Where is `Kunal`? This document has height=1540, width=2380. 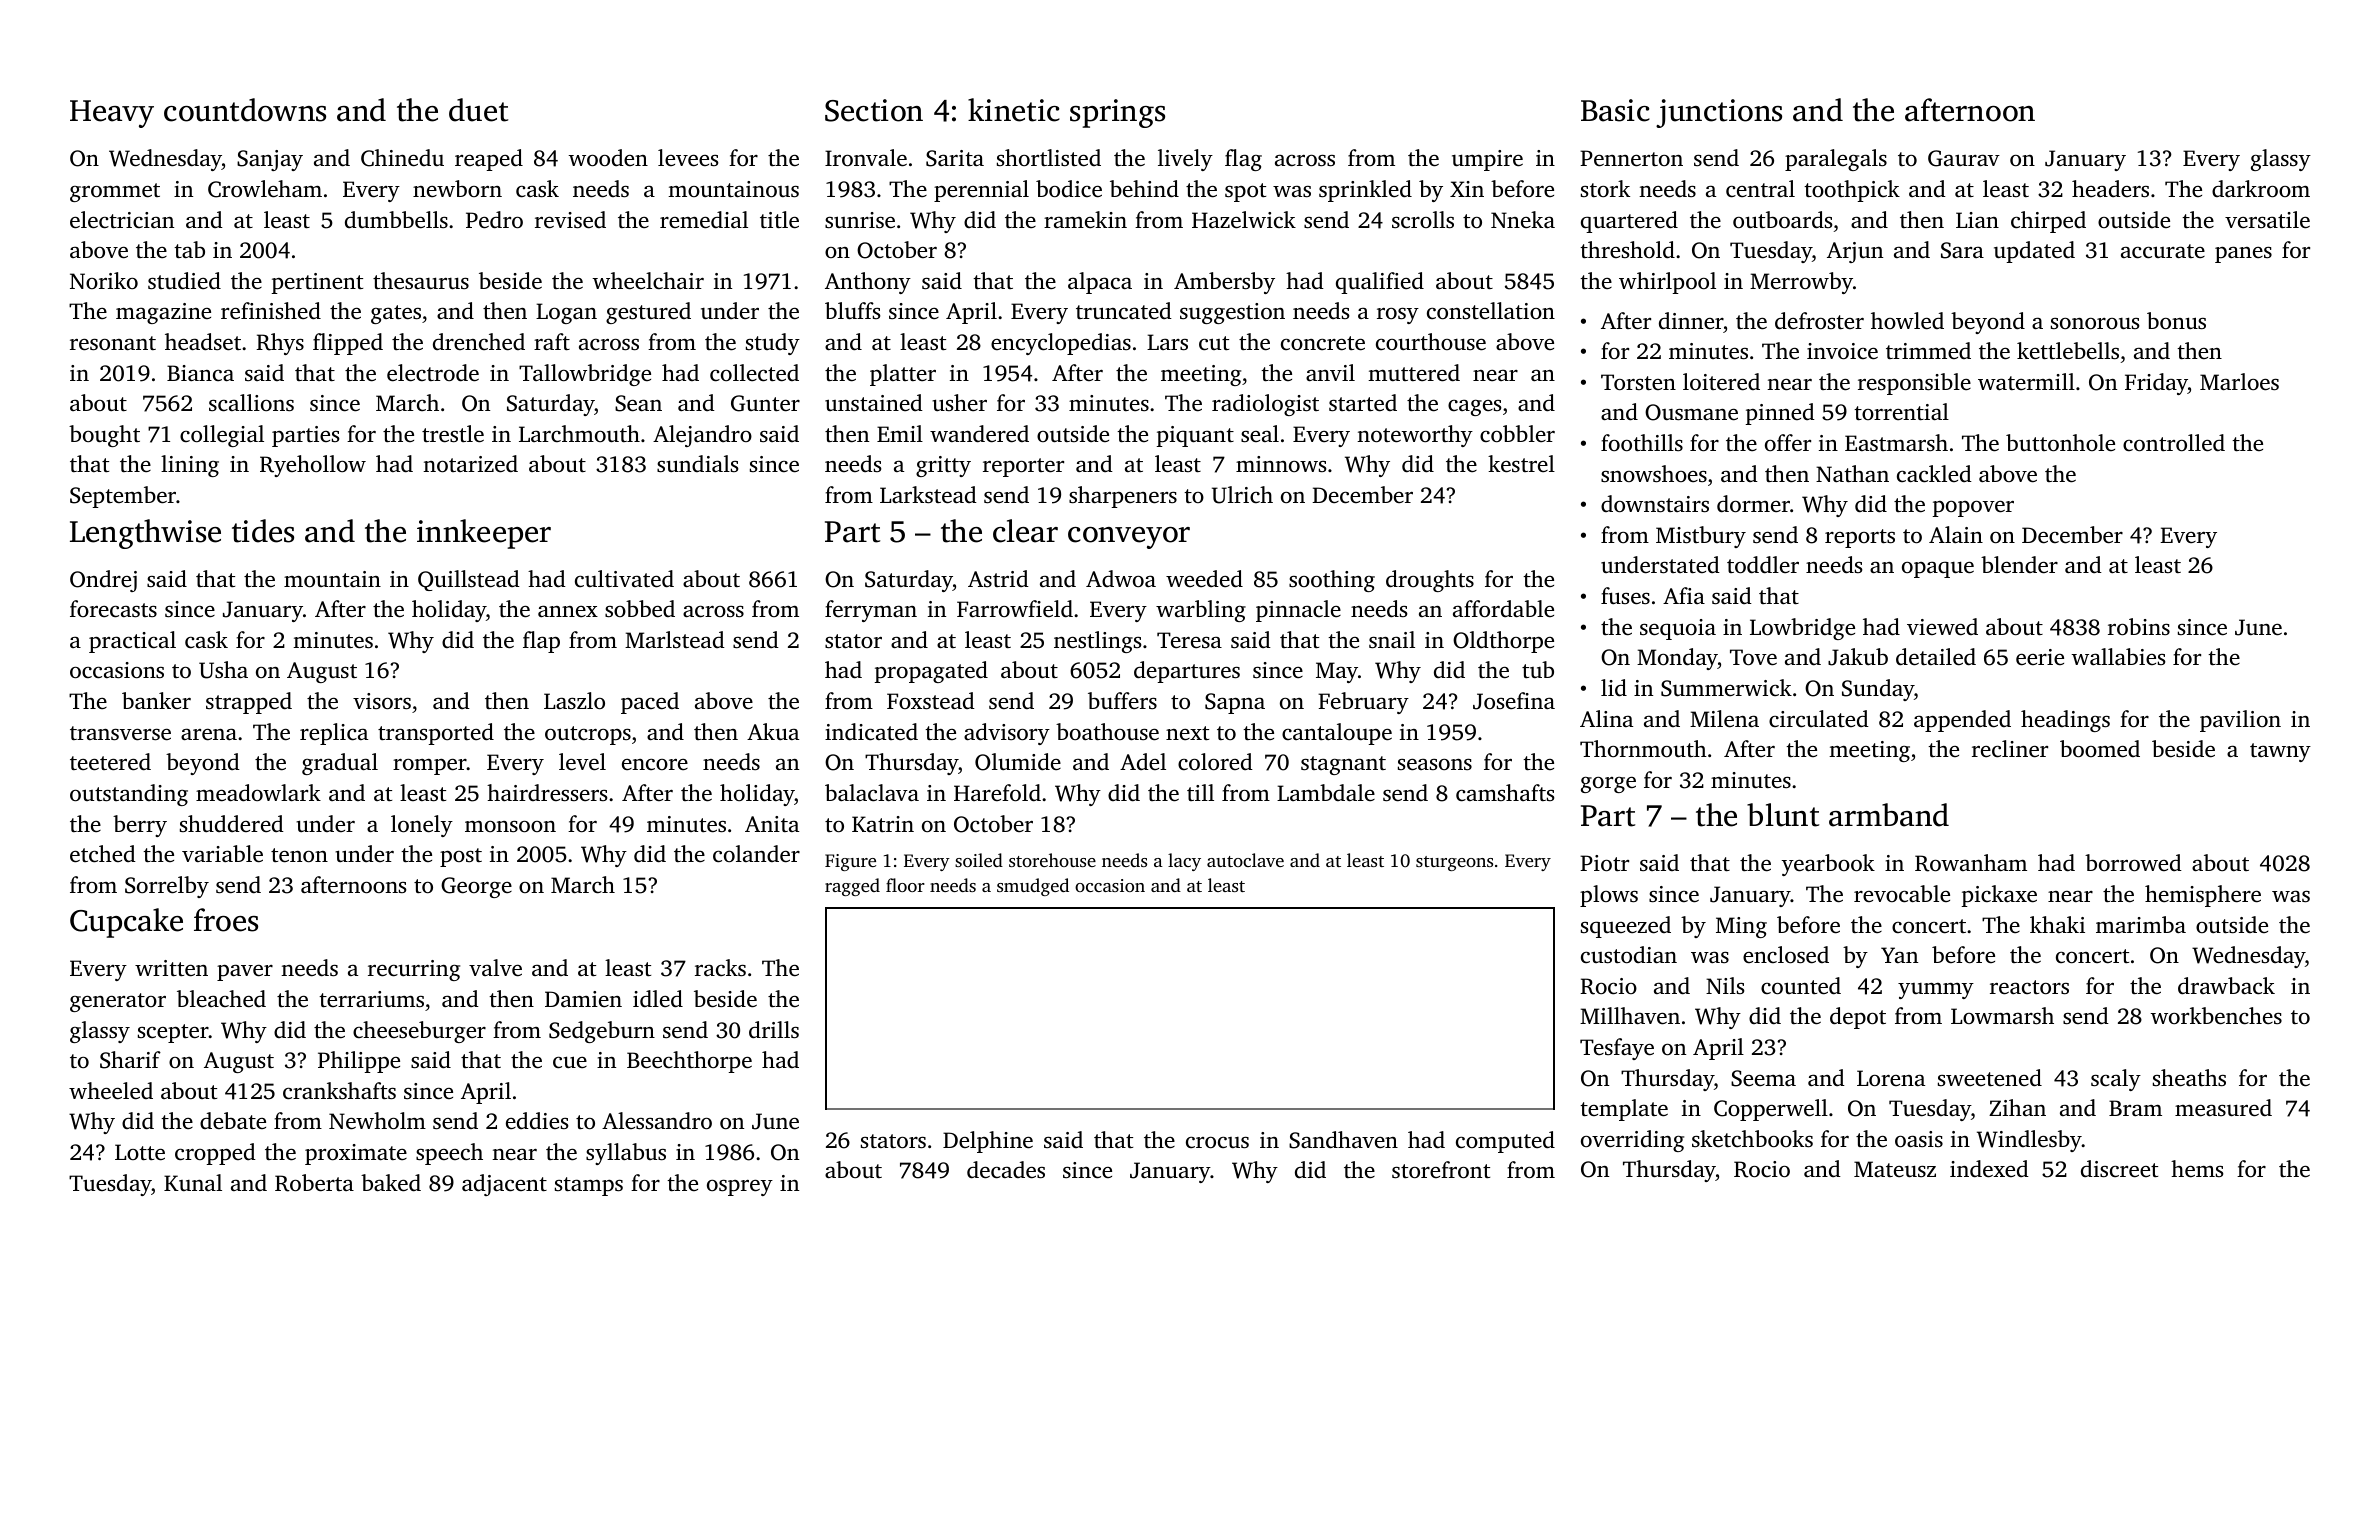 Kunal is located at coordinates (193, 1182).
